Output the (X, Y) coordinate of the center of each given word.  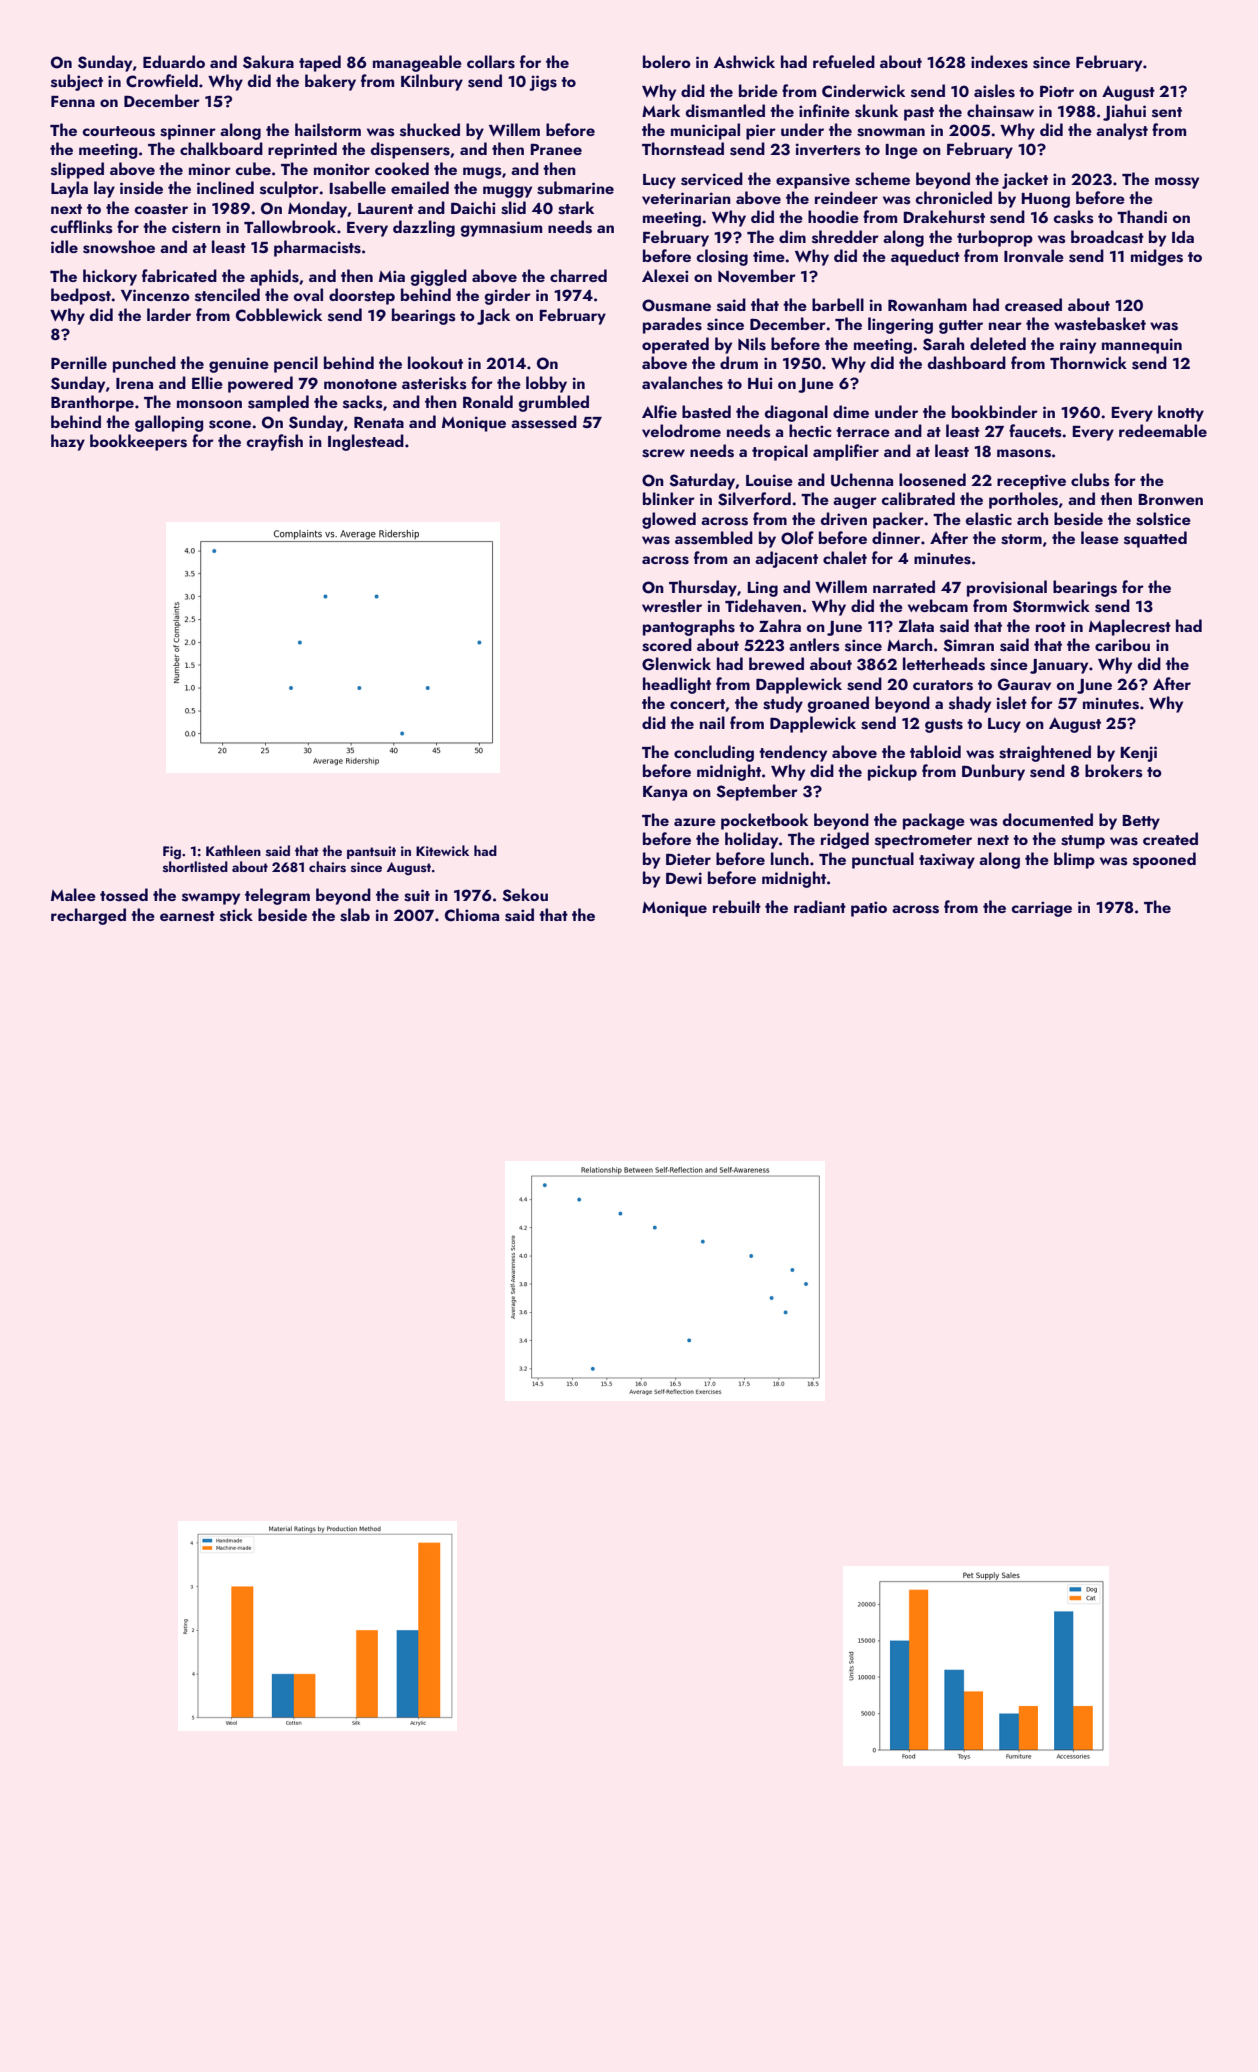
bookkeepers (138, 442)
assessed (544, 422)
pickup (892, 772)
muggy (507, 192)
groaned (838, 704)
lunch (790, 858)
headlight (677, 685)
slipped (77, 170)
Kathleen (233, 850)
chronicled (953, 197)
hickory (110, 277)
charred (578, 275)
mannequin (1142, 346)
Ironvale (1034, 256)
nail (712, 722)
